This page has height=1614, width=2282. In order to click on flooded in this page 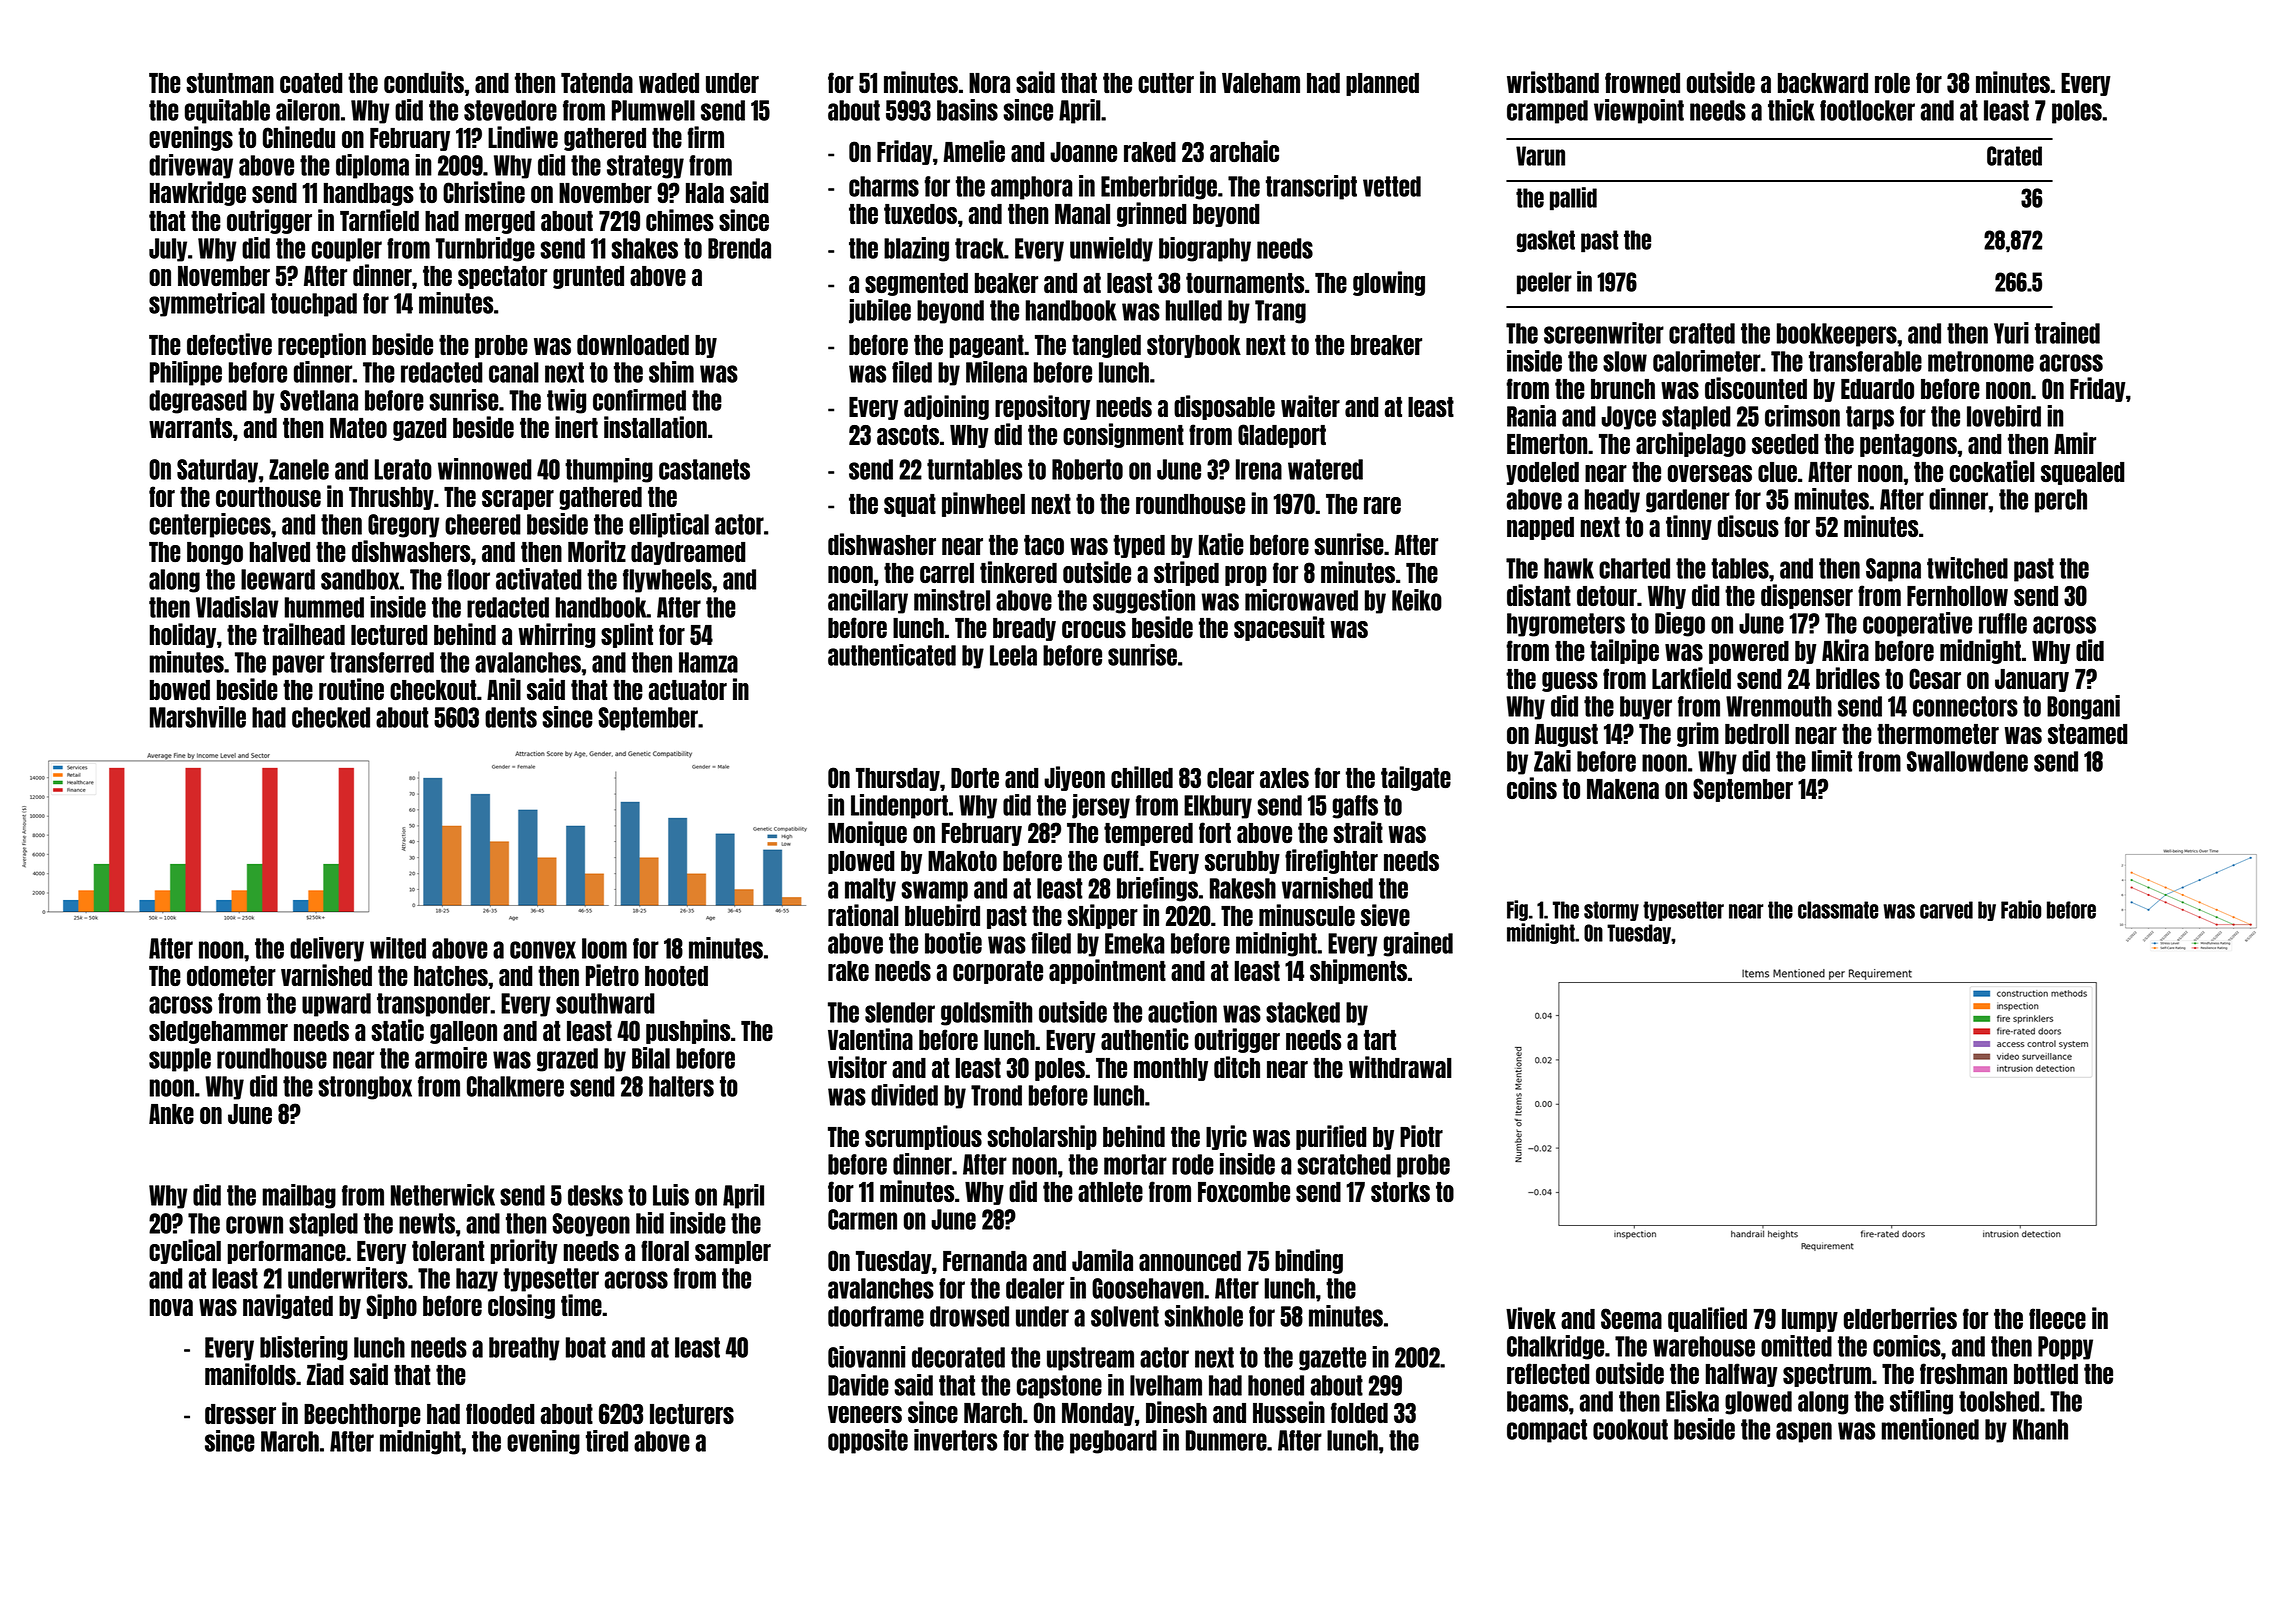, I will do `click(500, 1413)`.
